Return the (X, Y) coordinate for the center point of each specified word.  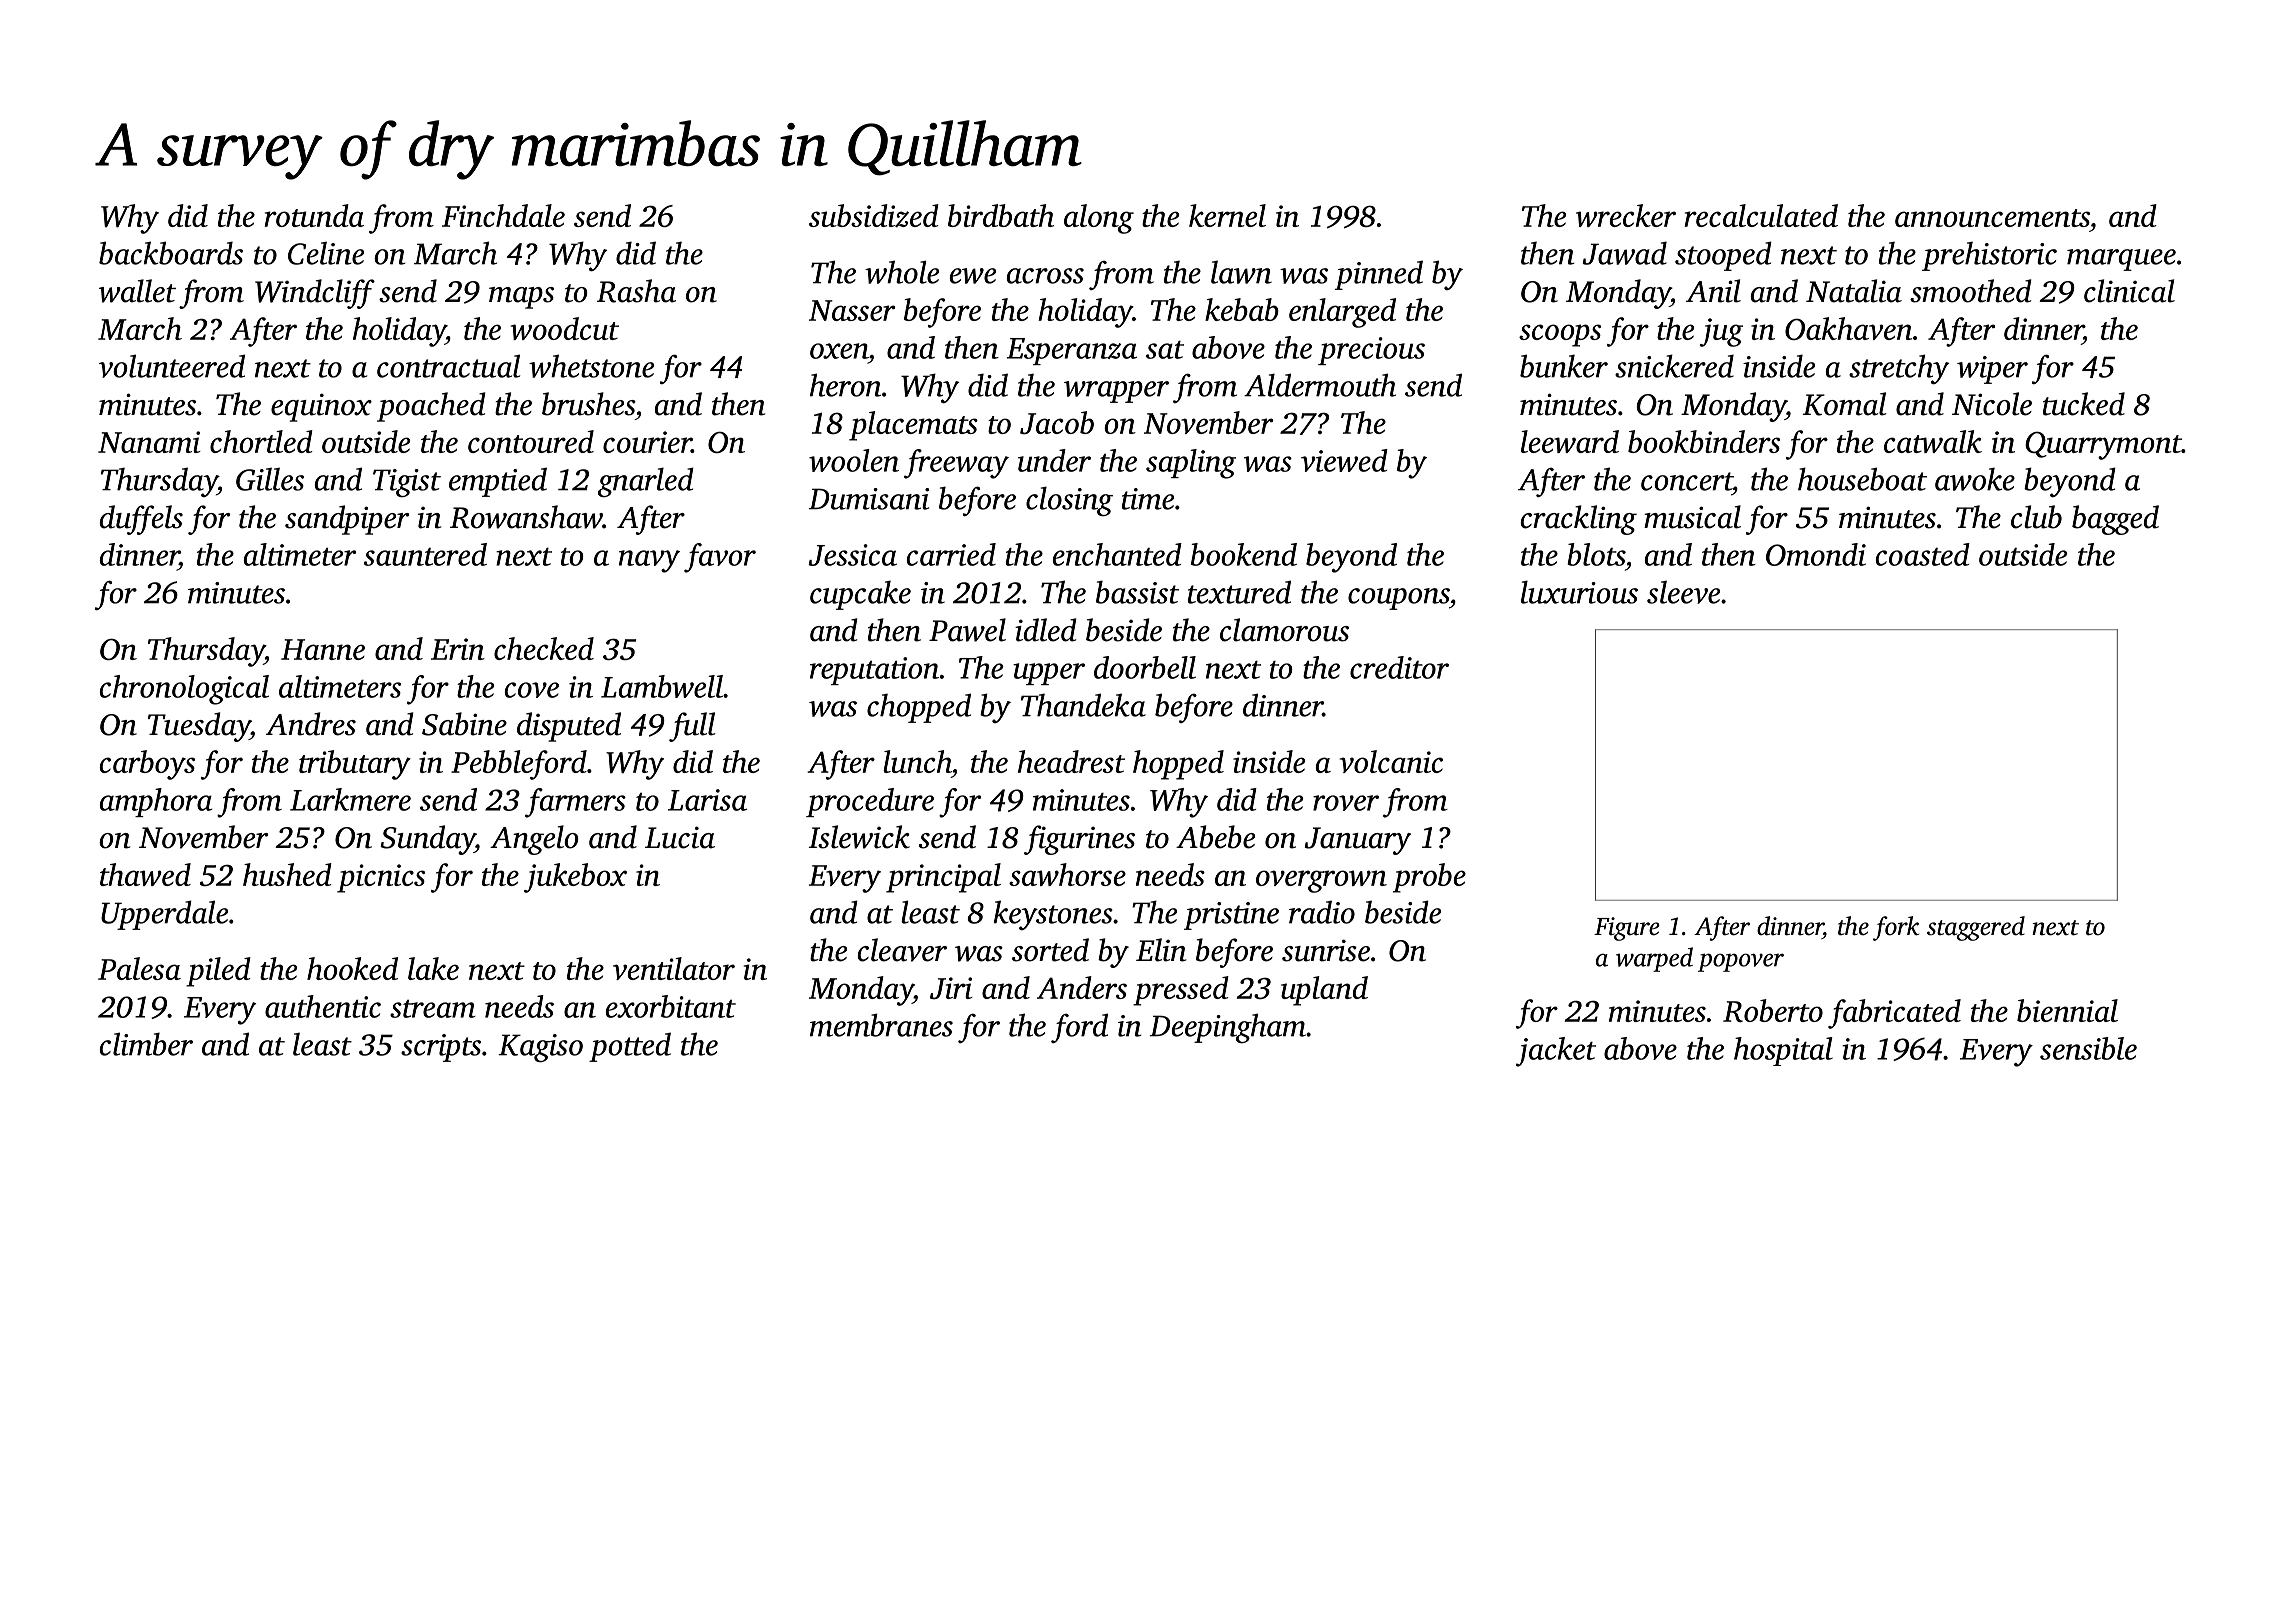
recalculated (1761, 215)
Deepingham (1228, 1028)
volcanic (1391, 761)
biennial (2067, 1010)
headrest (1071, 761)
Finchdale (503, 215)
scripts (441, 1048)
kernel (1227, 215)
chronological (184, 690)
